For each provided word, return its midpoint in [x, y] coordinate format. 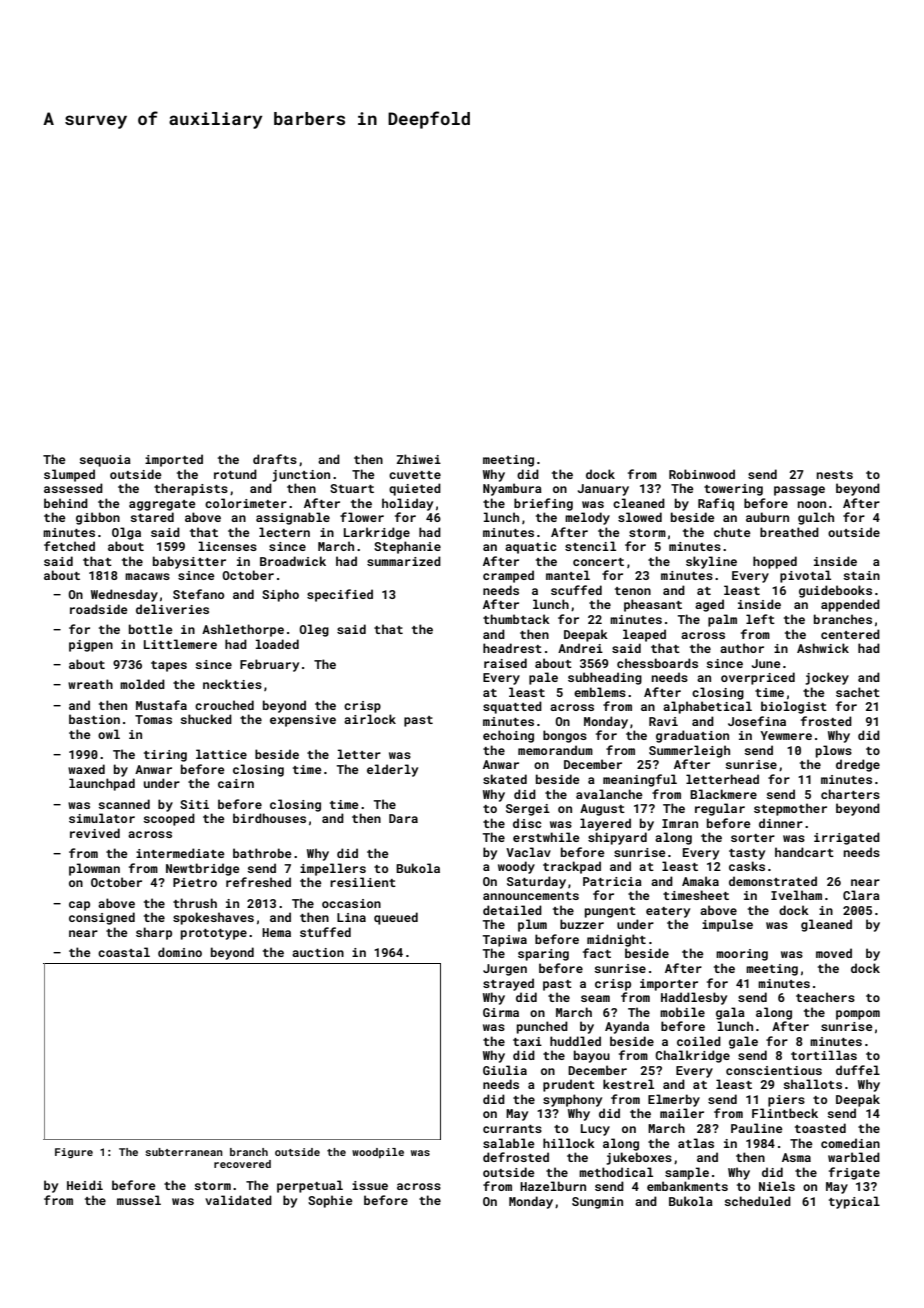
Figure [74, 1153]
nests [835, 475]
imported [174, 460]
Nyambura [512, 489]
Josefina [757, 721]
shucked [206, 719]
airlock [370, 719]
